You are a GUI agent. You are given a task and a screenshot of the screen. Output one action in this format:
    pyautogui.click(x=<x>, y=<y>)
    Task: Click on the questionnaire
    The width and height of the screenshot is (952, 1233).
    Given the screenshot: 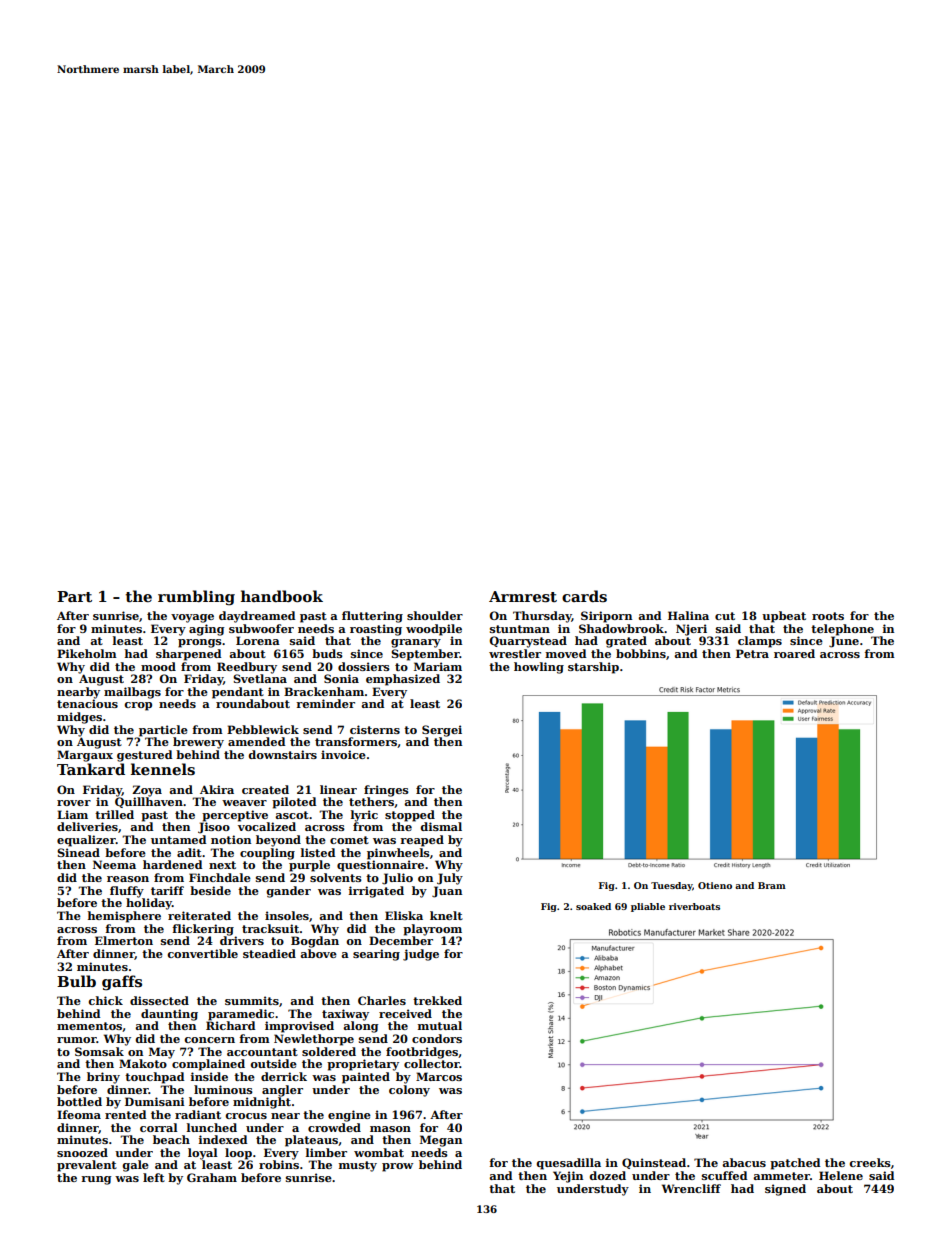 What is the action you would take?
    pyautogui.click(x=380, y=866)
